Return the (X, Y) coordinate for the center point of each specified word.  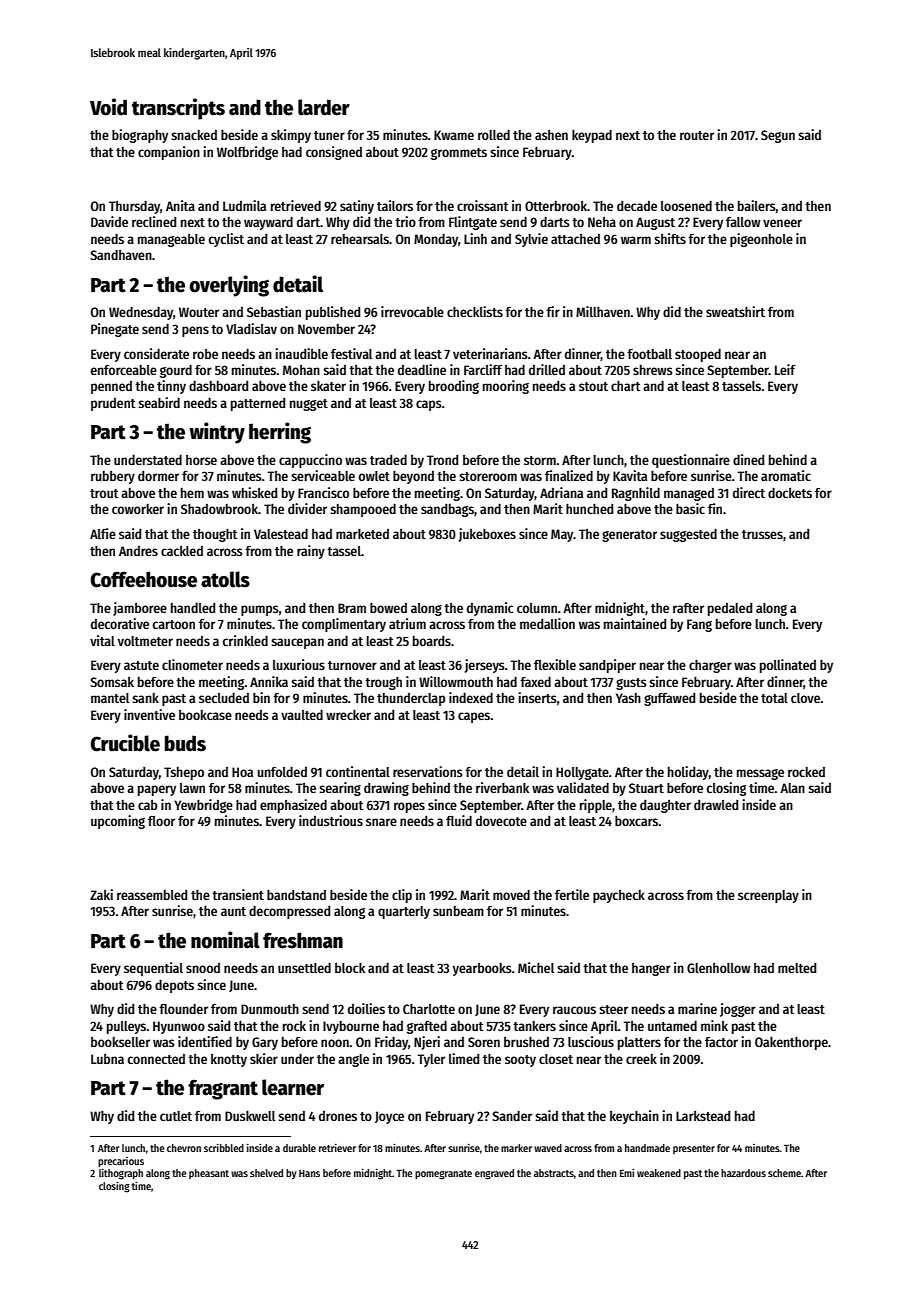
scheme (784, 1173)
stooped (698, 355)
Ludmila (244, 205)
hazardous (743, 1173)
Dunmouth (270, 1009)
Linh (475, 238)
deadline (422, 369)
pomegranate (443, 1175)
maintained (635, 623)
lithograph (121, 1174)
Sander (512, 1116)
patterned (258, 404)
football (649, 354)
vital (102, 640)
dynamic (490, 609)
